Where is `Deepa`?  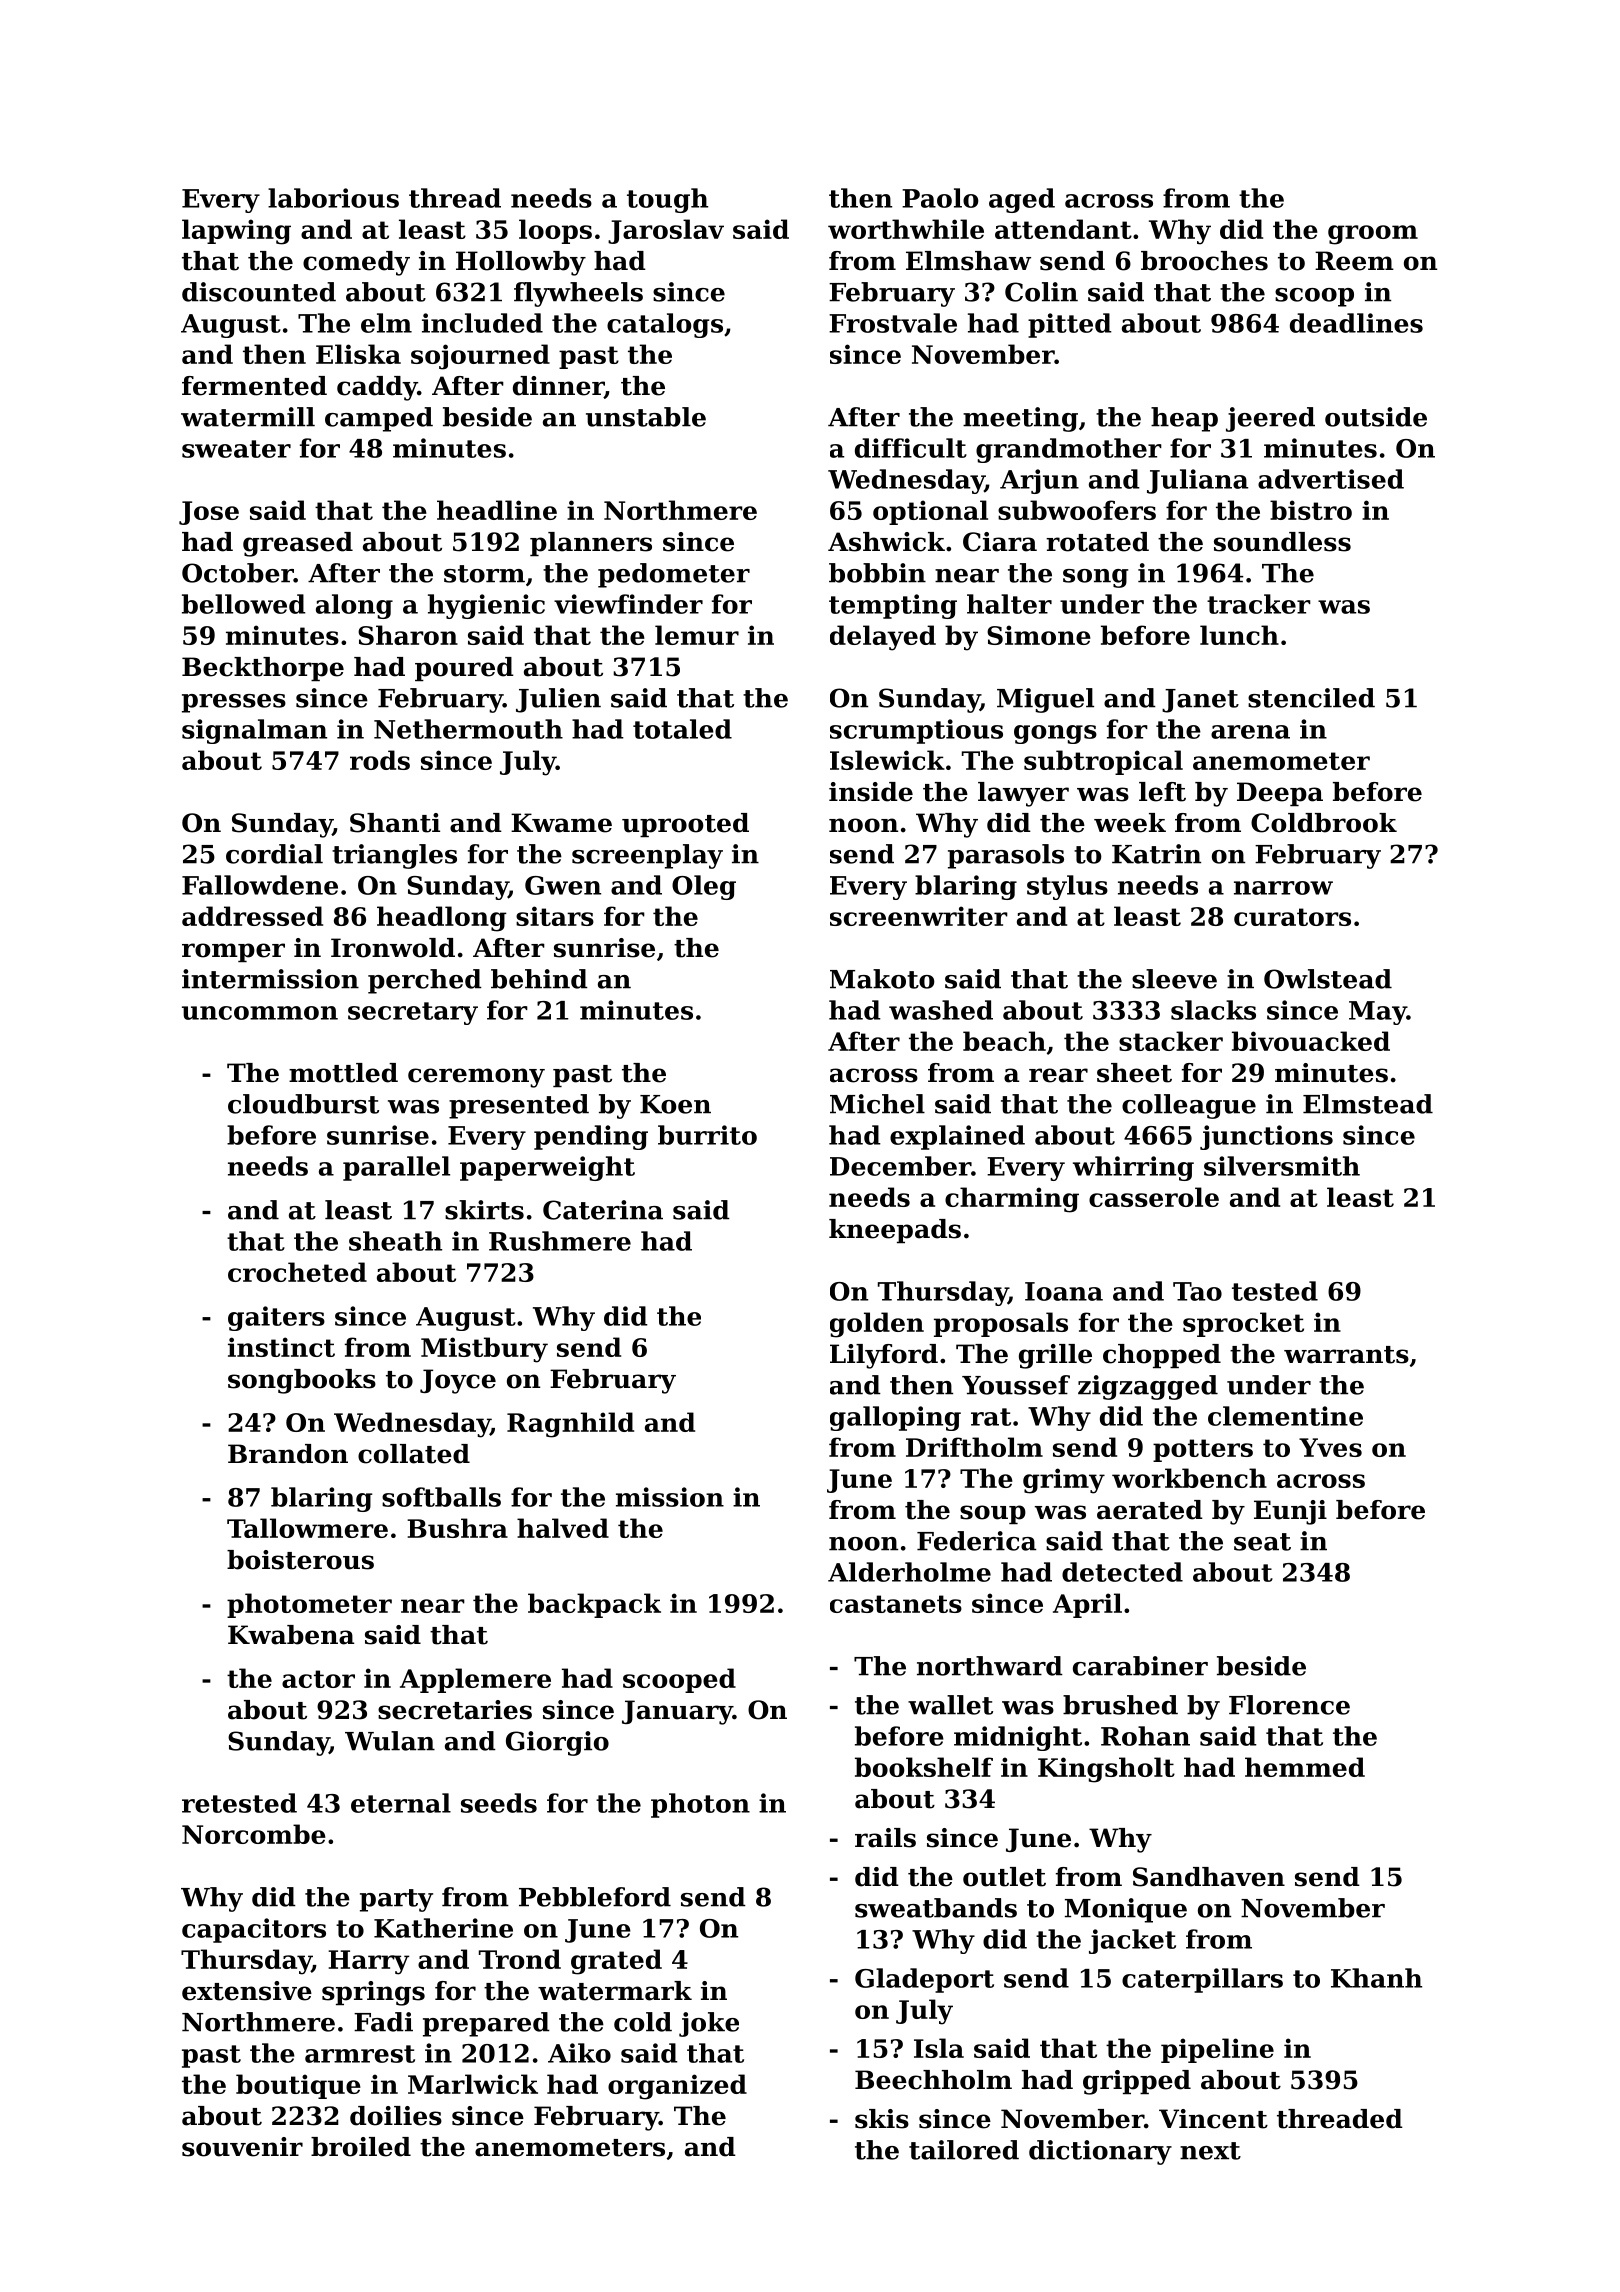 Deepa is located at coordinates (1280, 794).
